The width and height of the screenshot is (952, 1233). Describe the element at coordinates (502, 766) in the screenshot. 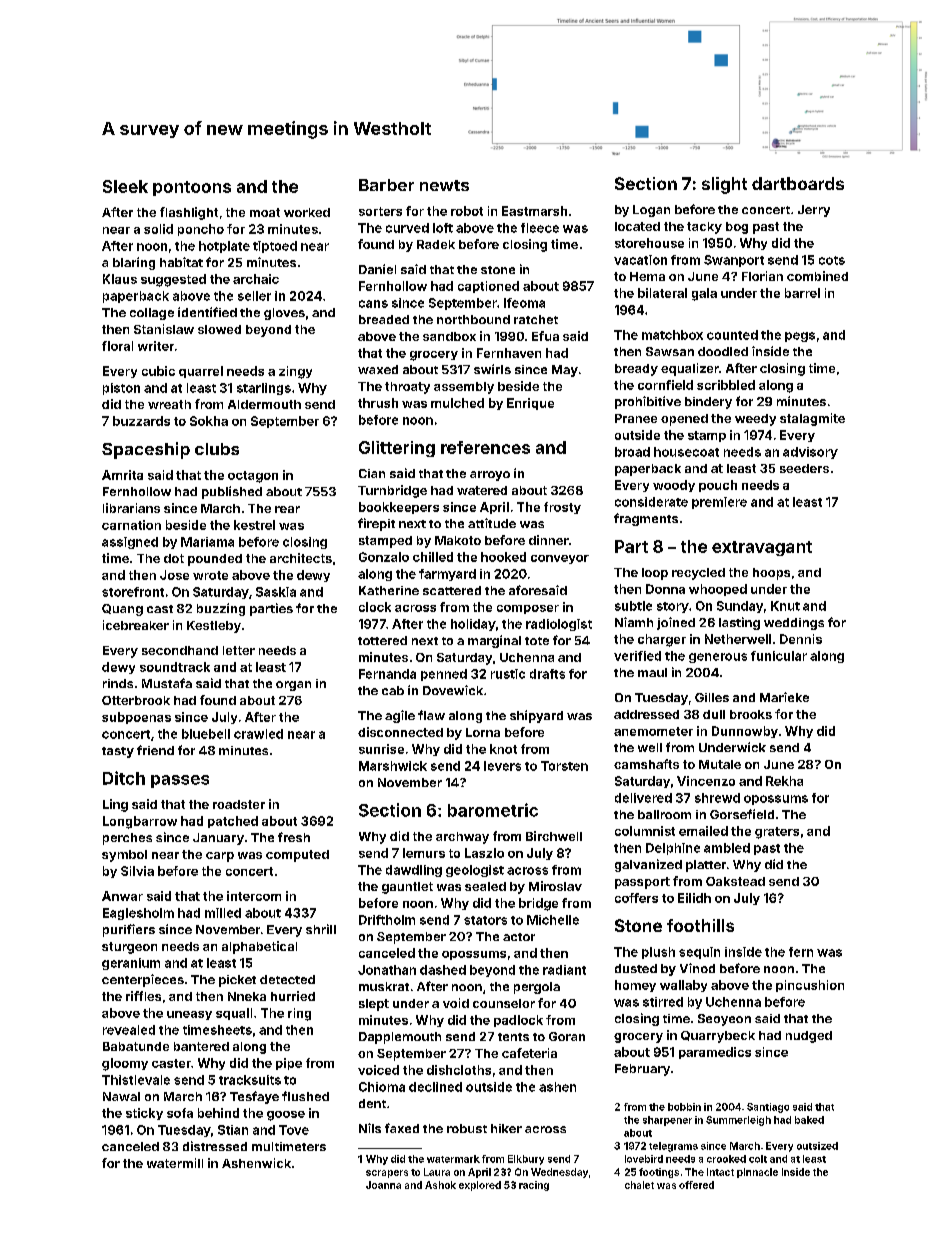

I see `levers` at that location.
